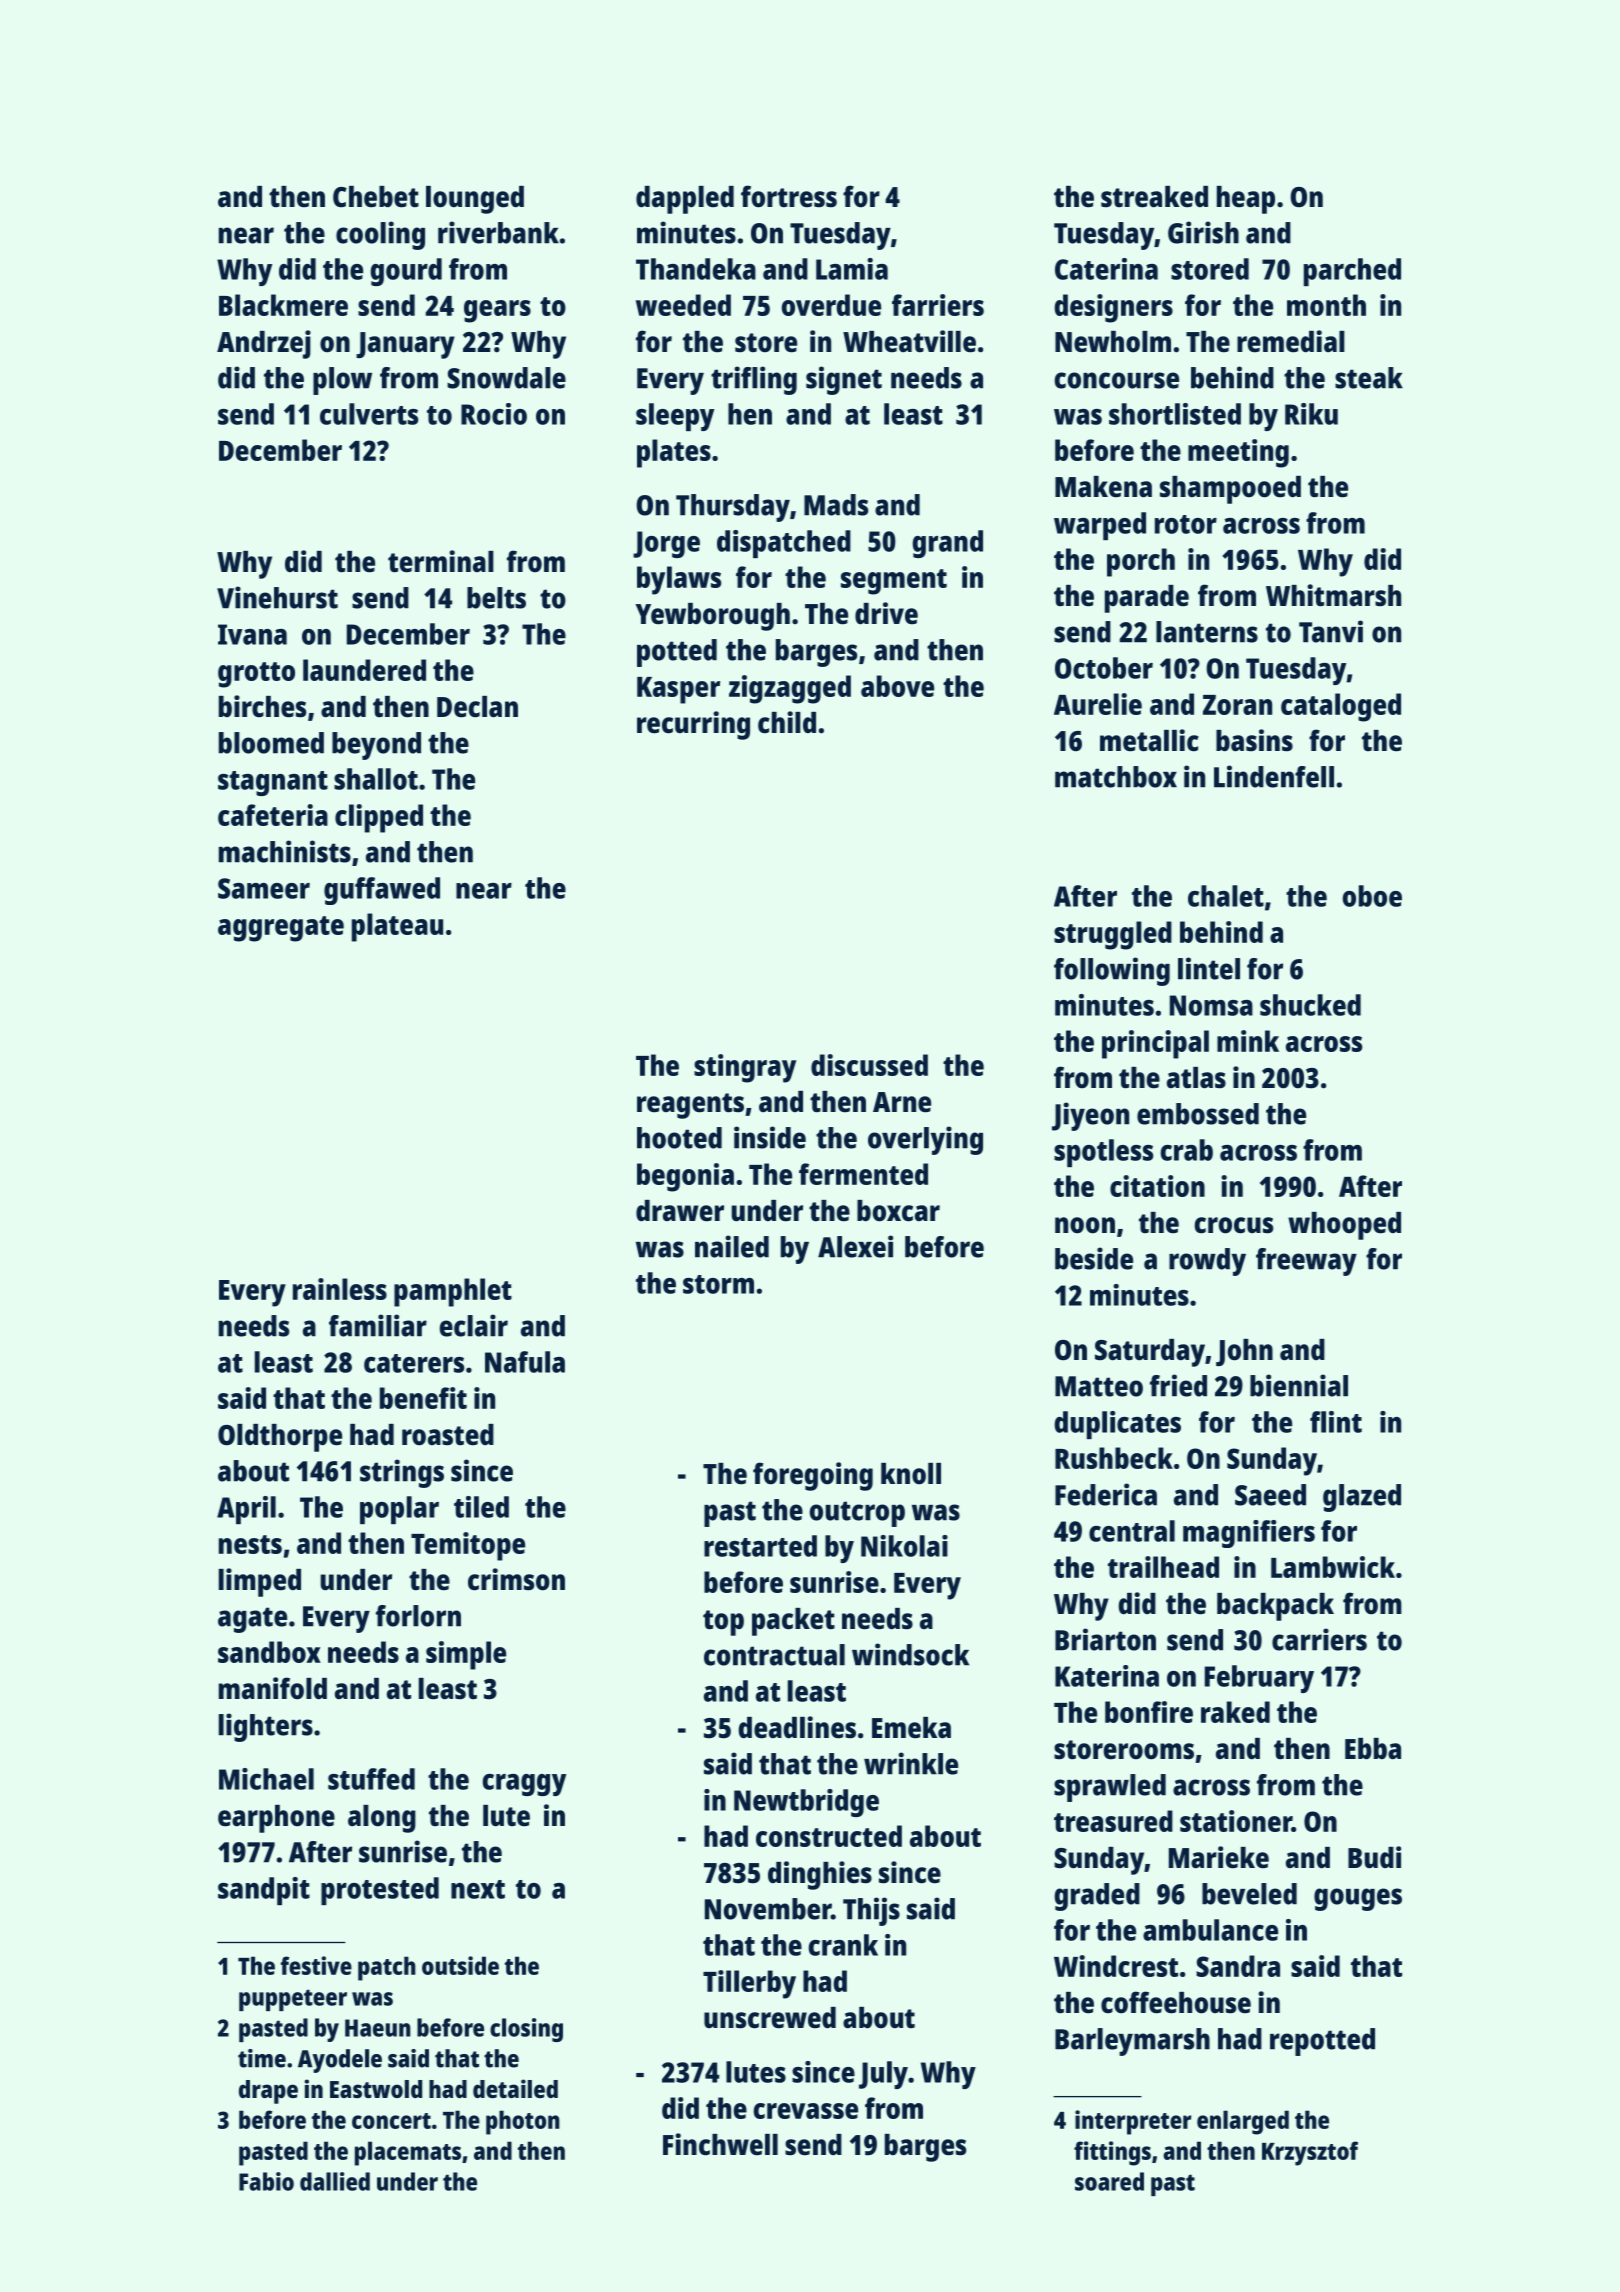 The image size is (1620, 2292). What do you see at coordinates (475, 200) in the page?
I see `lounged` at bounding box center [475, 200].
